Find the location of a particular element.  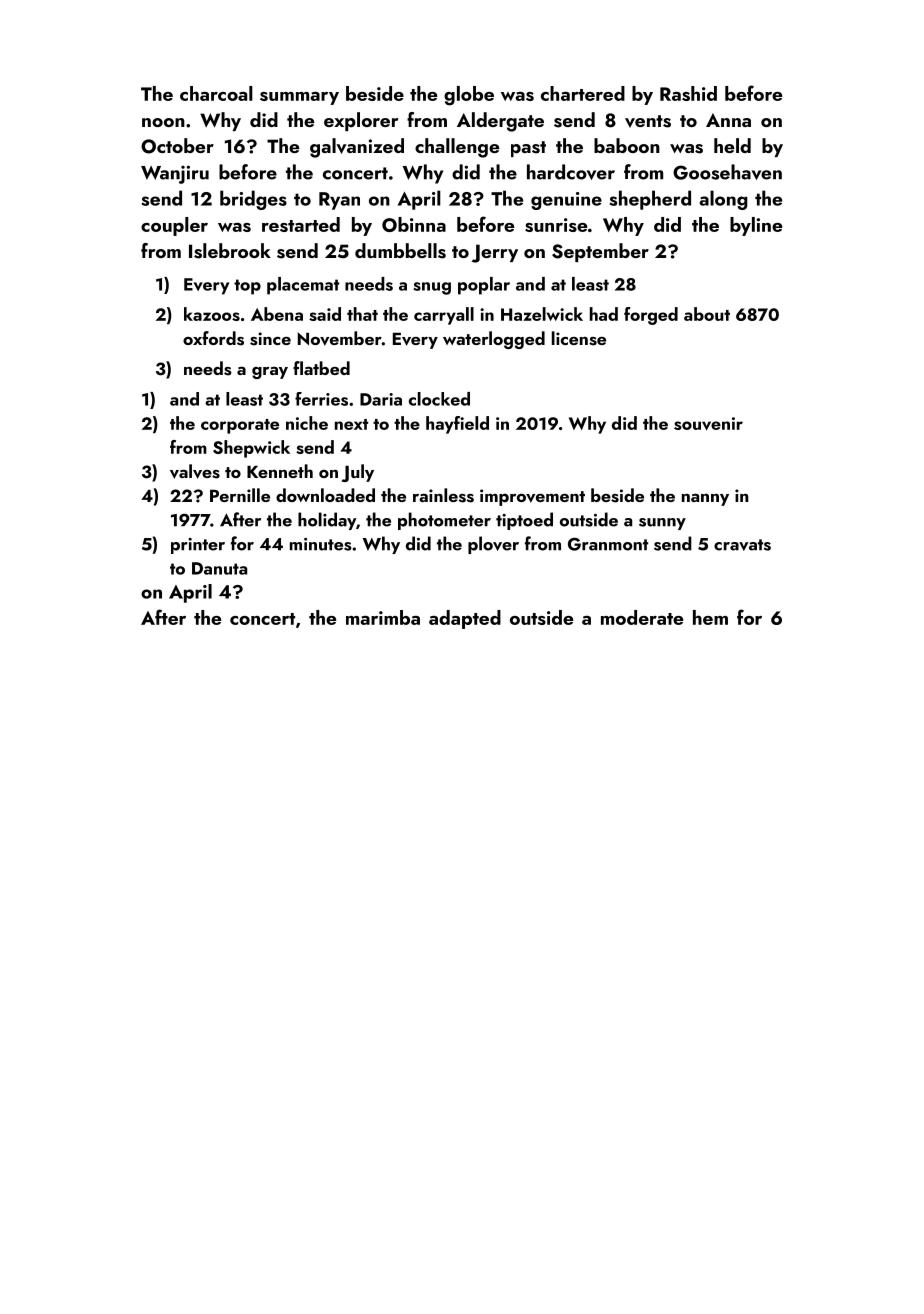

printer is located at coordinates (198, 546).
